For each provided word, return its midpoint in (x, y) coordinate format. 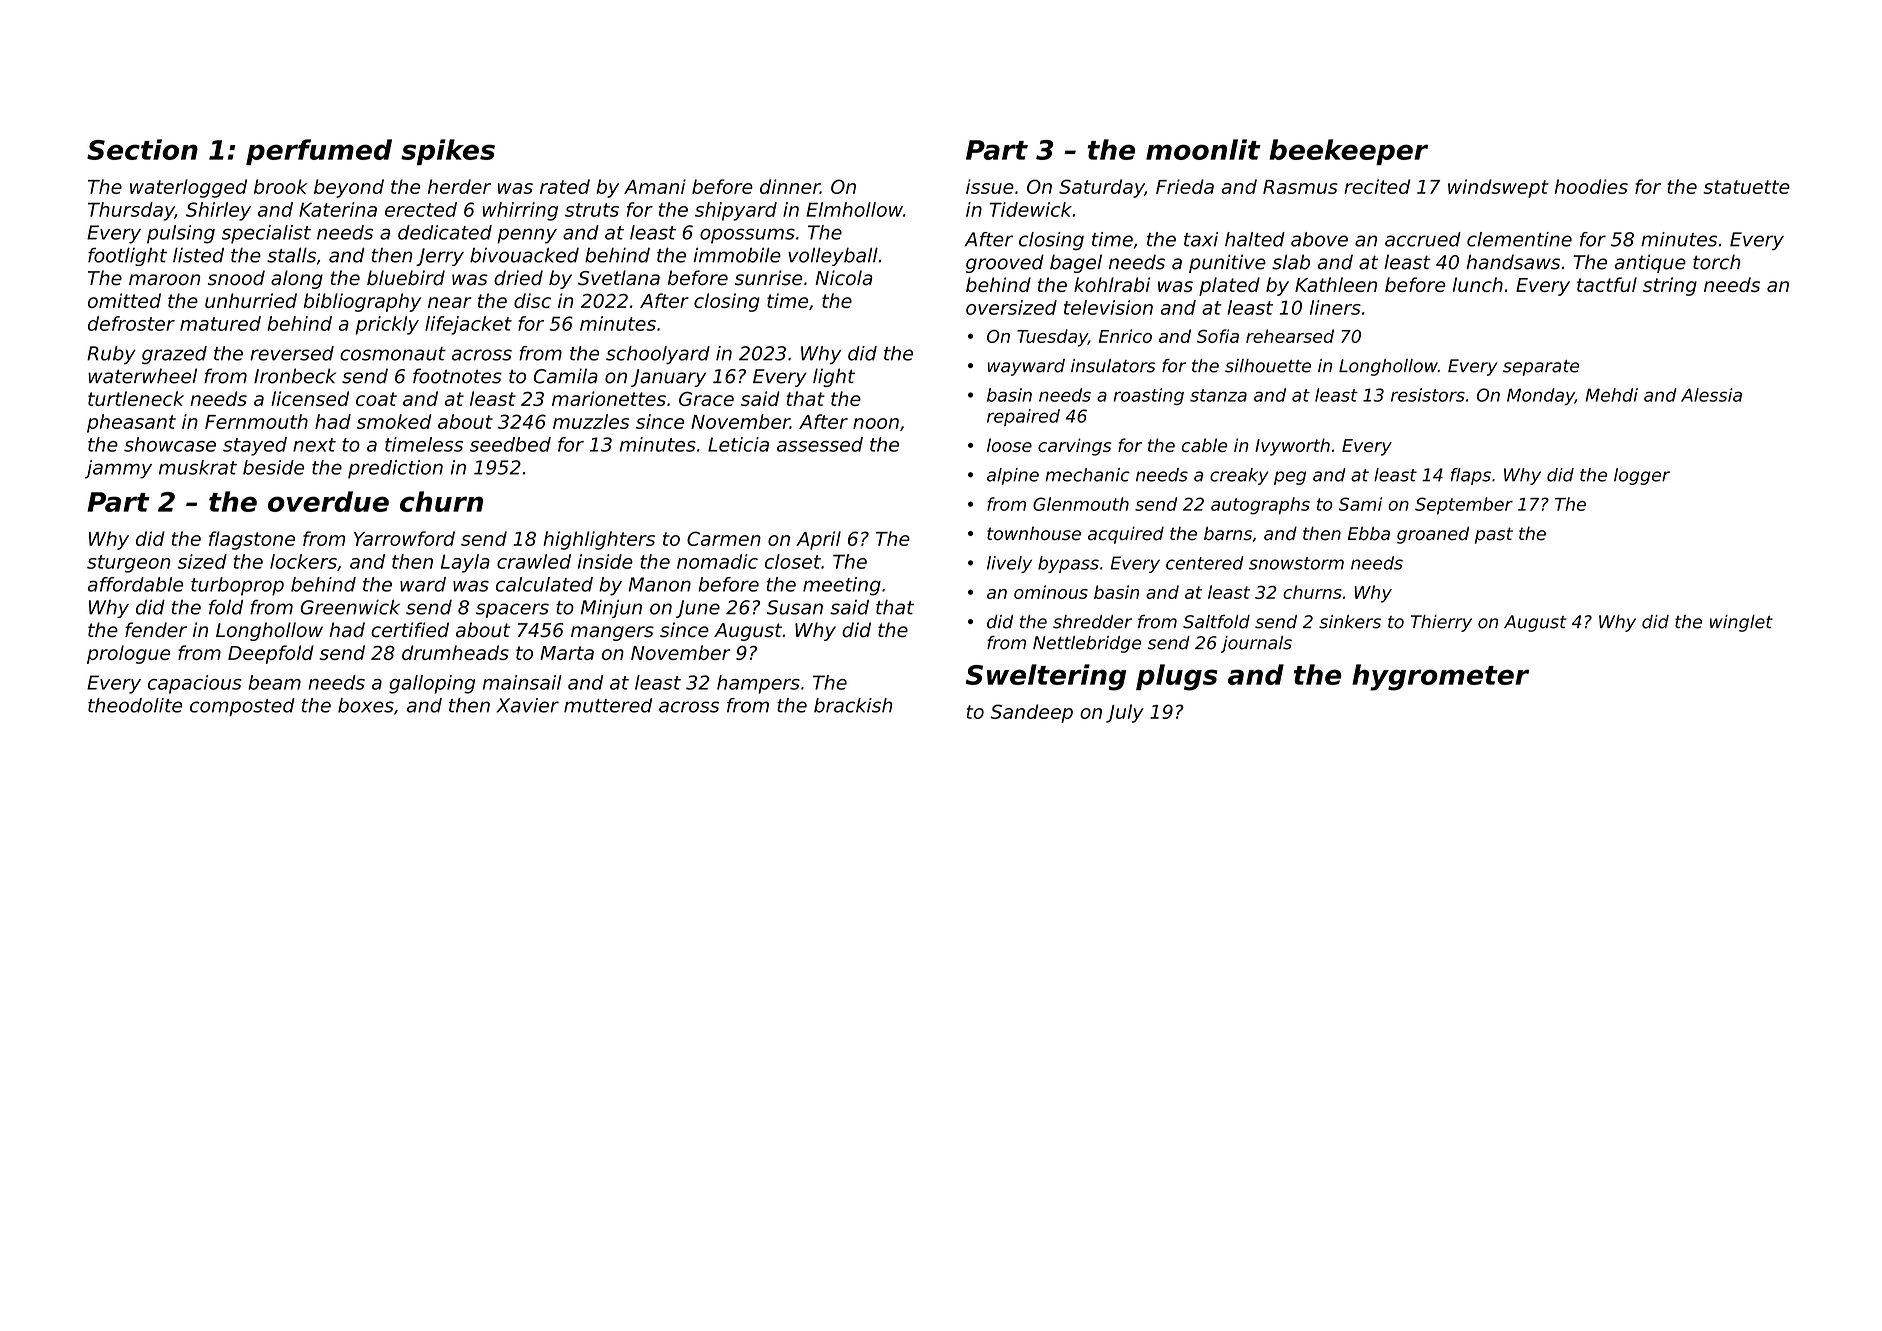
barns (1228, 533)
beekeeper (1348, 152)
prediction (395, 469)
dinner (790, 186)
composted (242, 707)
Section (142, 149)
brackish (853, 705)
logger (1642, 476)
